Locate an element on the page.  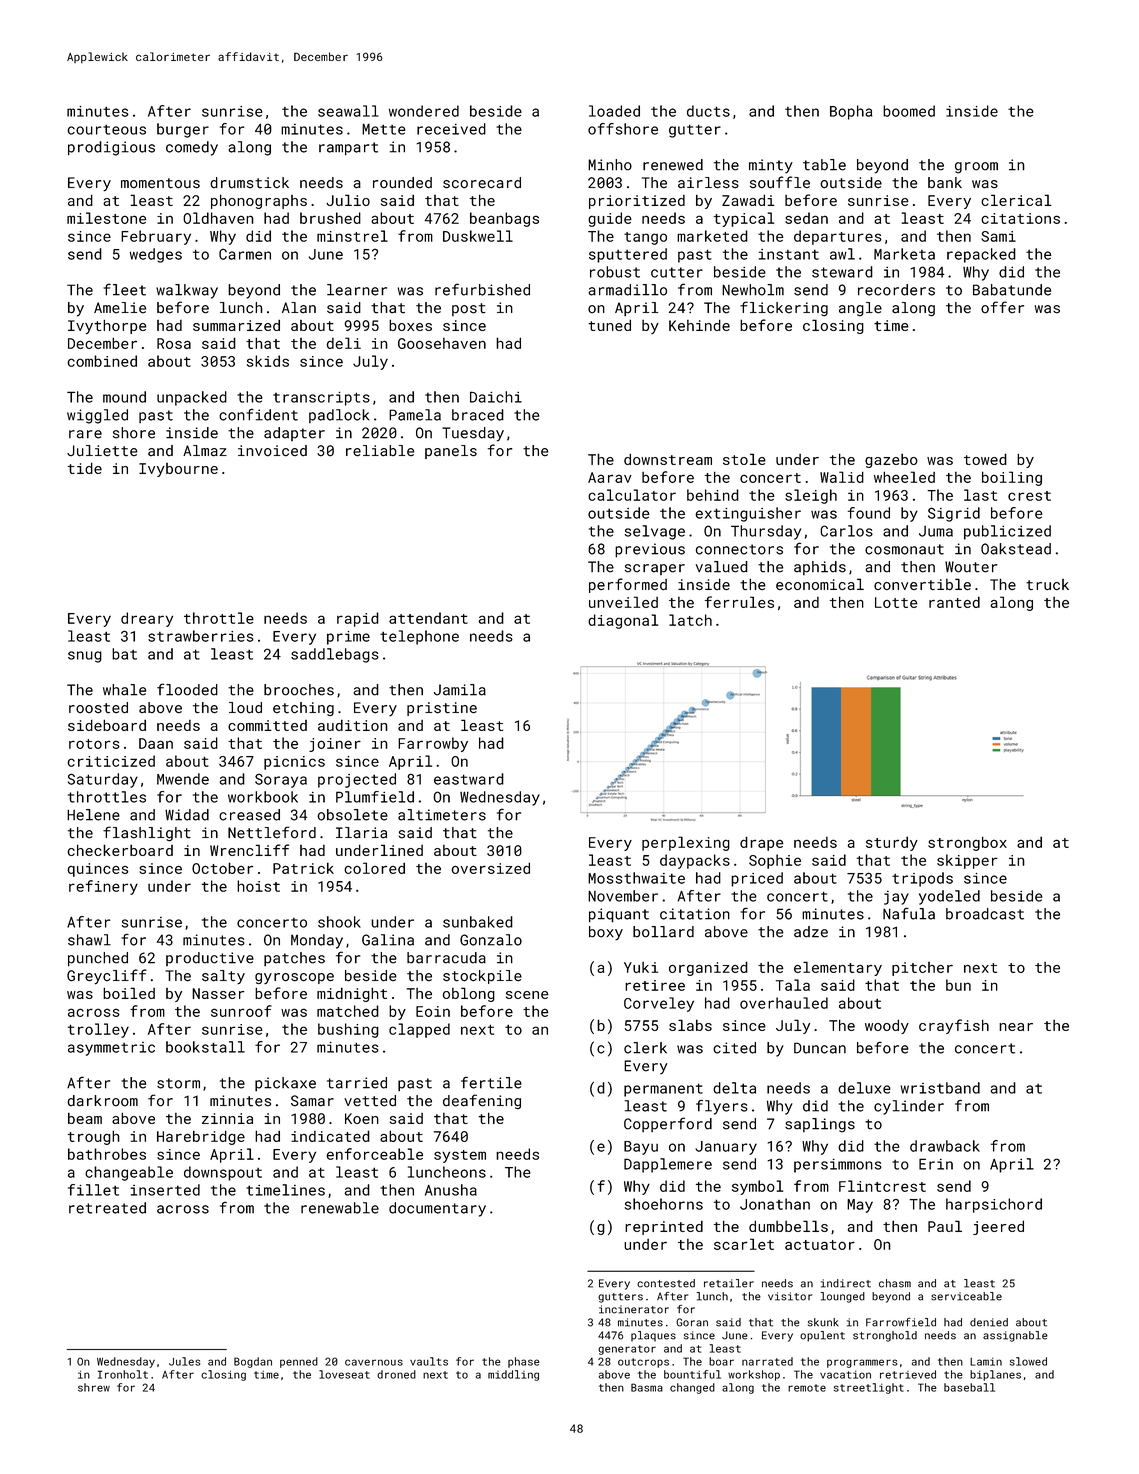
pristine is located at coordinates (442, 709).
